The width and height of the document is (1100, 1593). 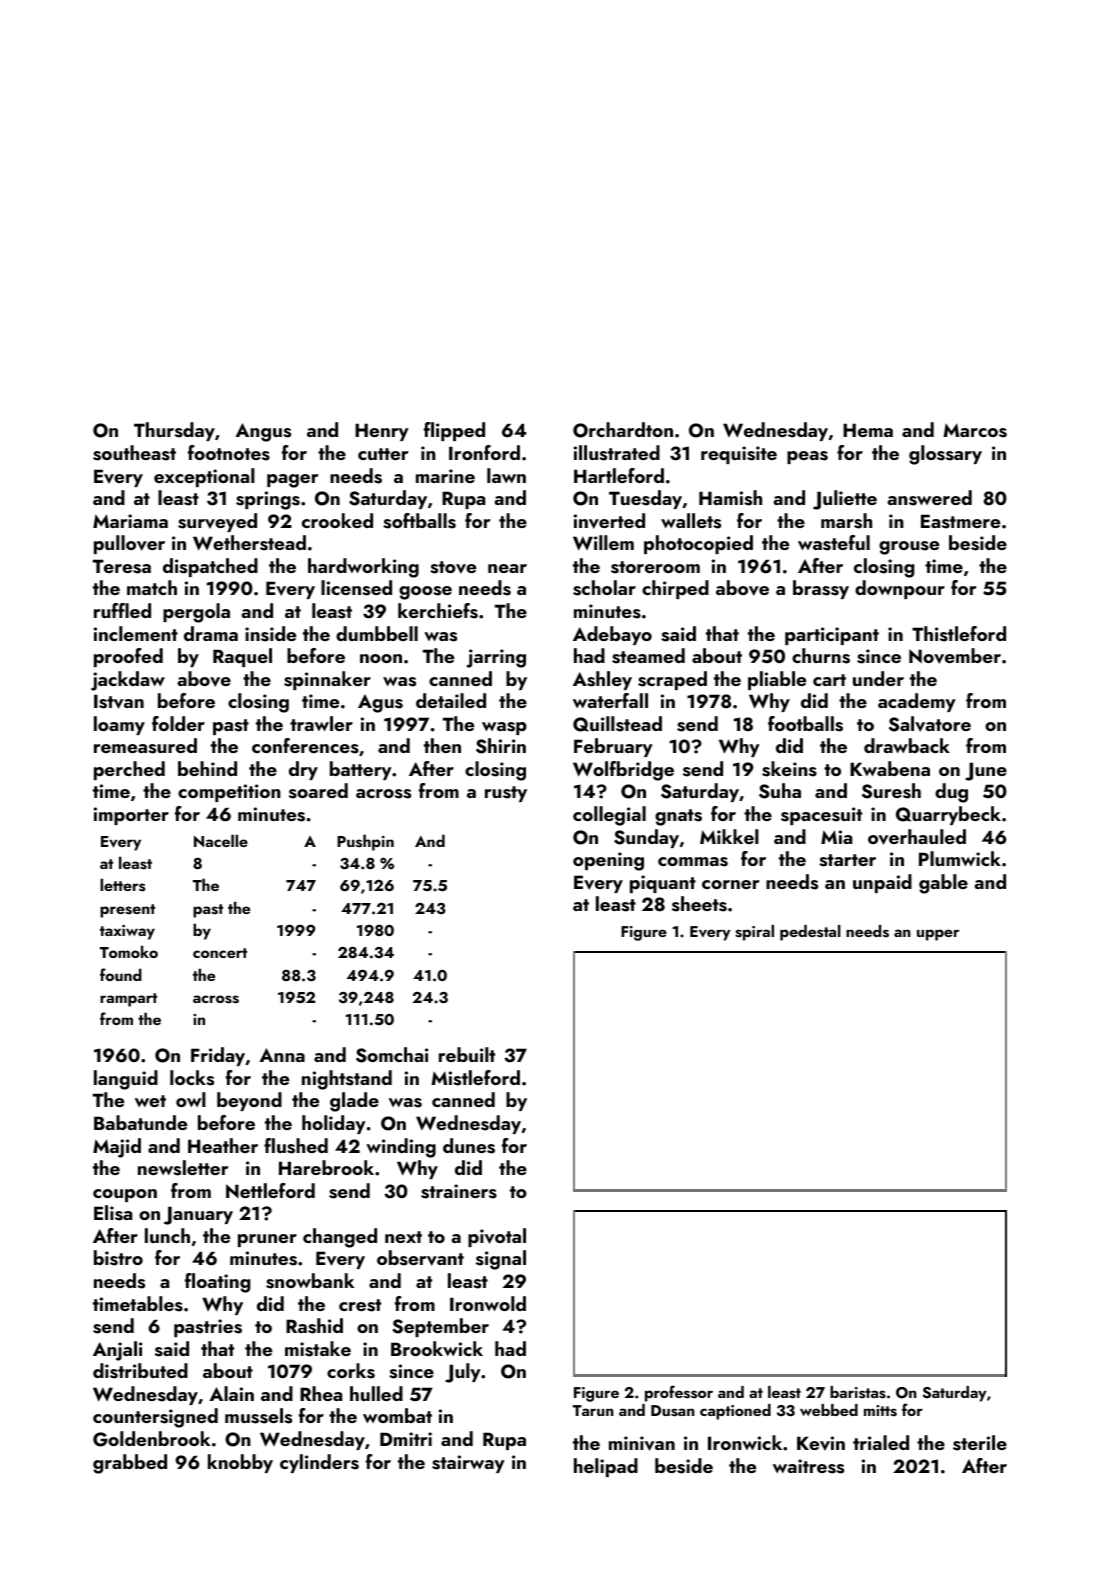 I want to click on Ashley, so click(x=602, y=680).
